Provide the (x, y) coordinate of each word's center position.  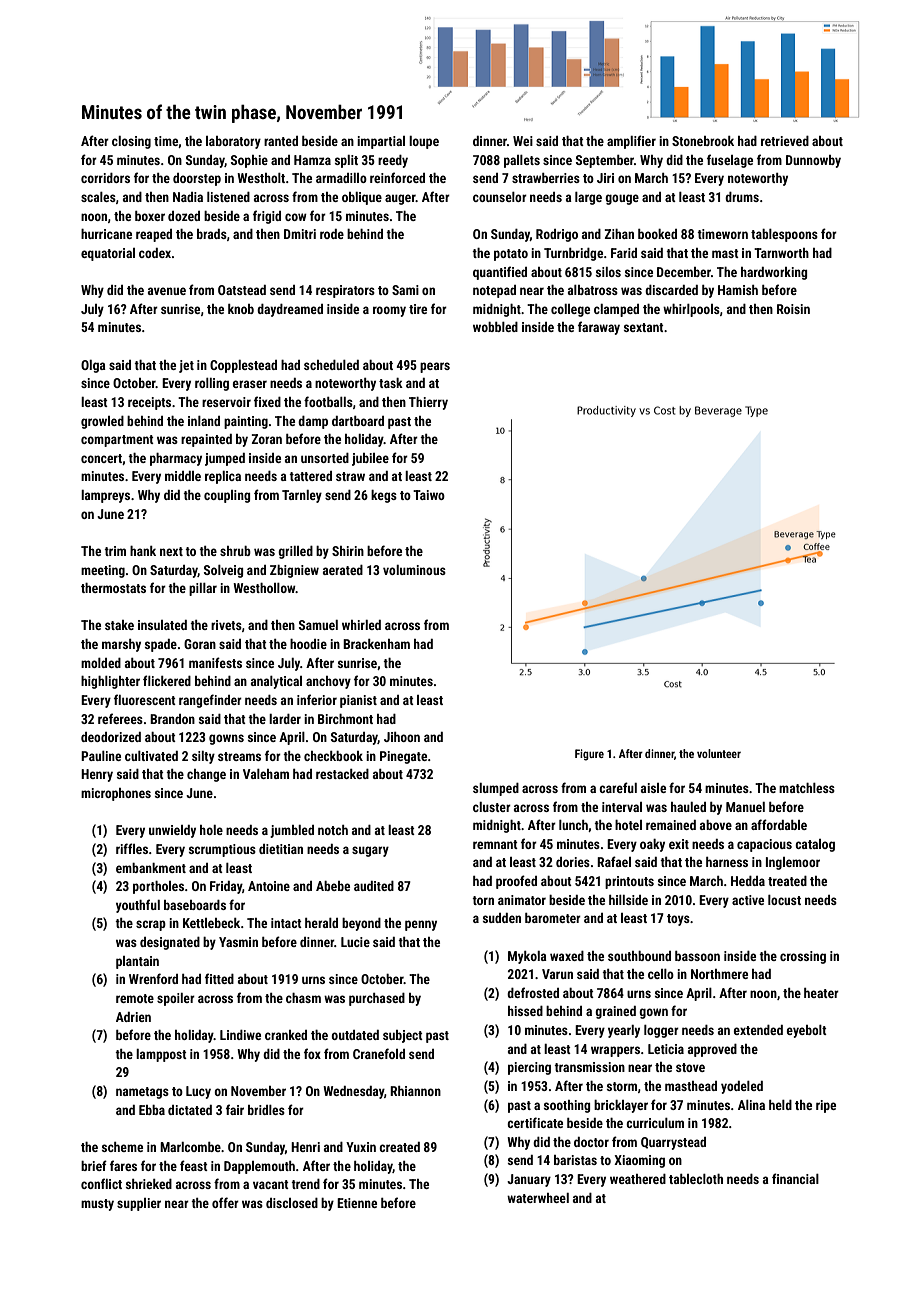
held (780, 1105)
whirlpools (691, 310)
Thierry (428, 403)
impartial (381, 142)
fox (312, 1053)
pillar (203, 589)
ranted (281, 141)
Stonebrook (703, 141)
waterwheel (538, 1198)
